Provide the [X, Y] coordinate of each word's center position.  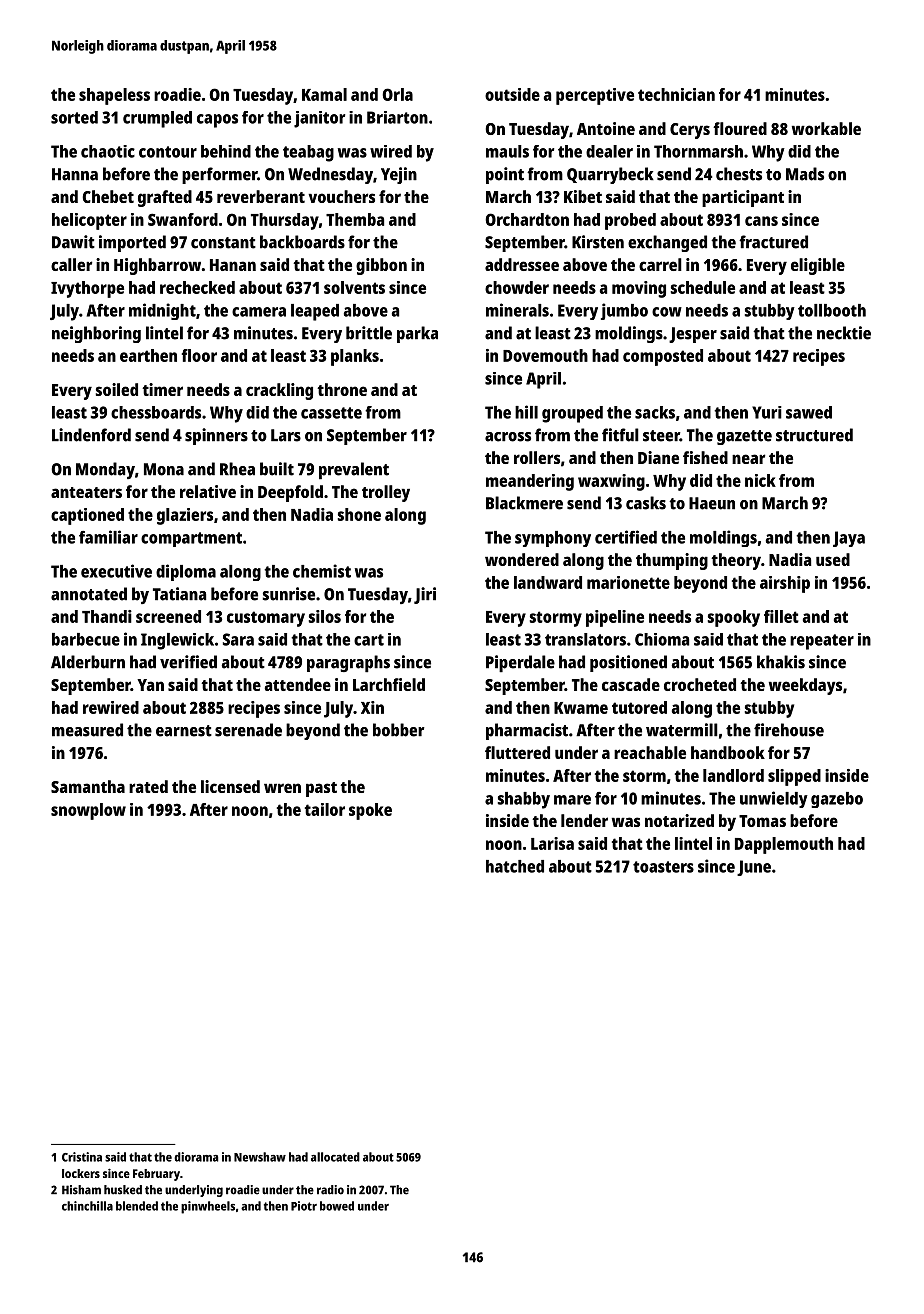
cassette [331, 413]
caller [71, 264]
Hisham [81, 1190]
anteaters [86, 492]
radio [330, 1190]
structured [814, 435]
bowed [337, 1206]
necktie [844, 333]
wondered [522, 559]
